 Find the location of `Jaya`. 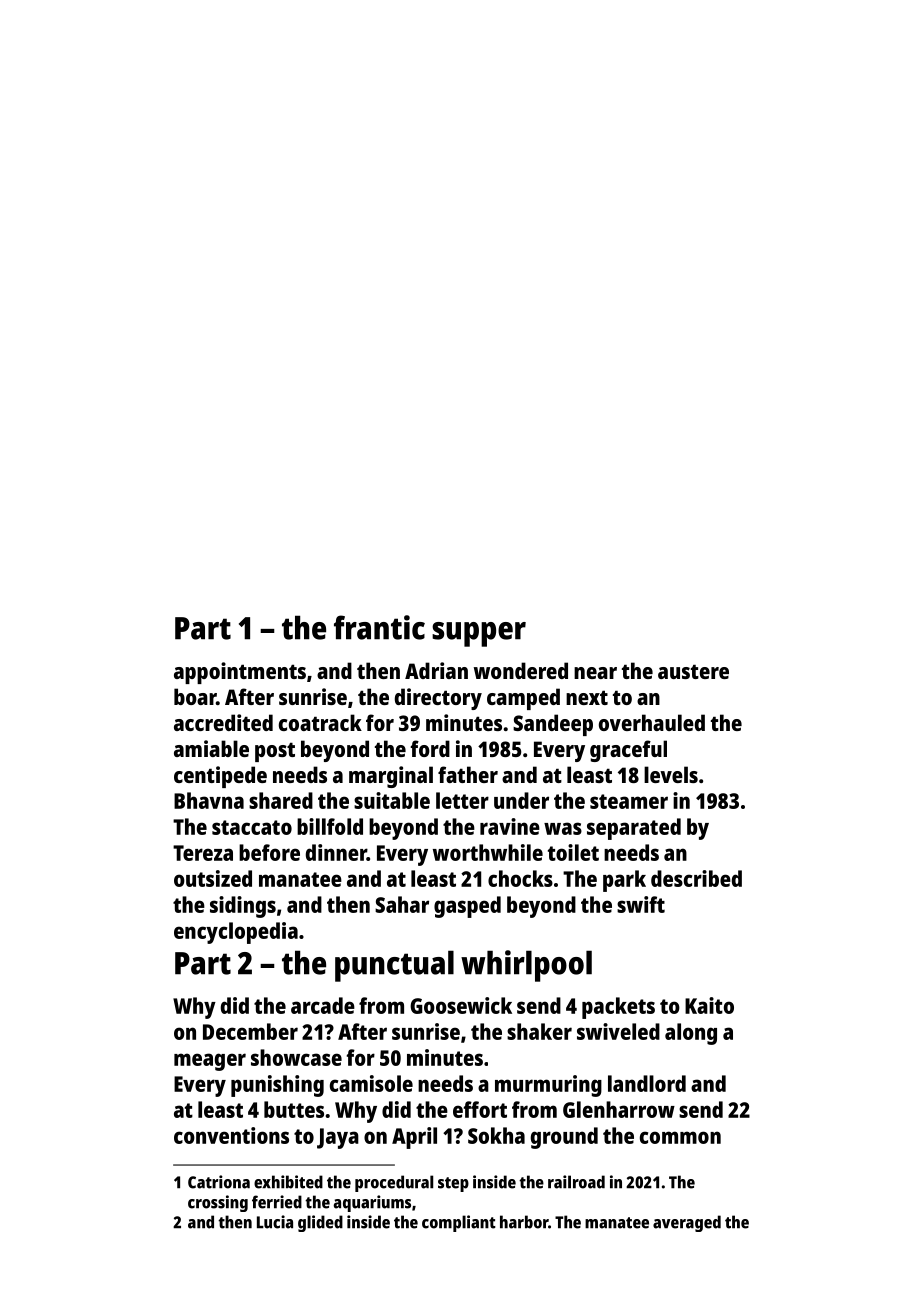

Jaya is located at coordinates (338, 1138).
